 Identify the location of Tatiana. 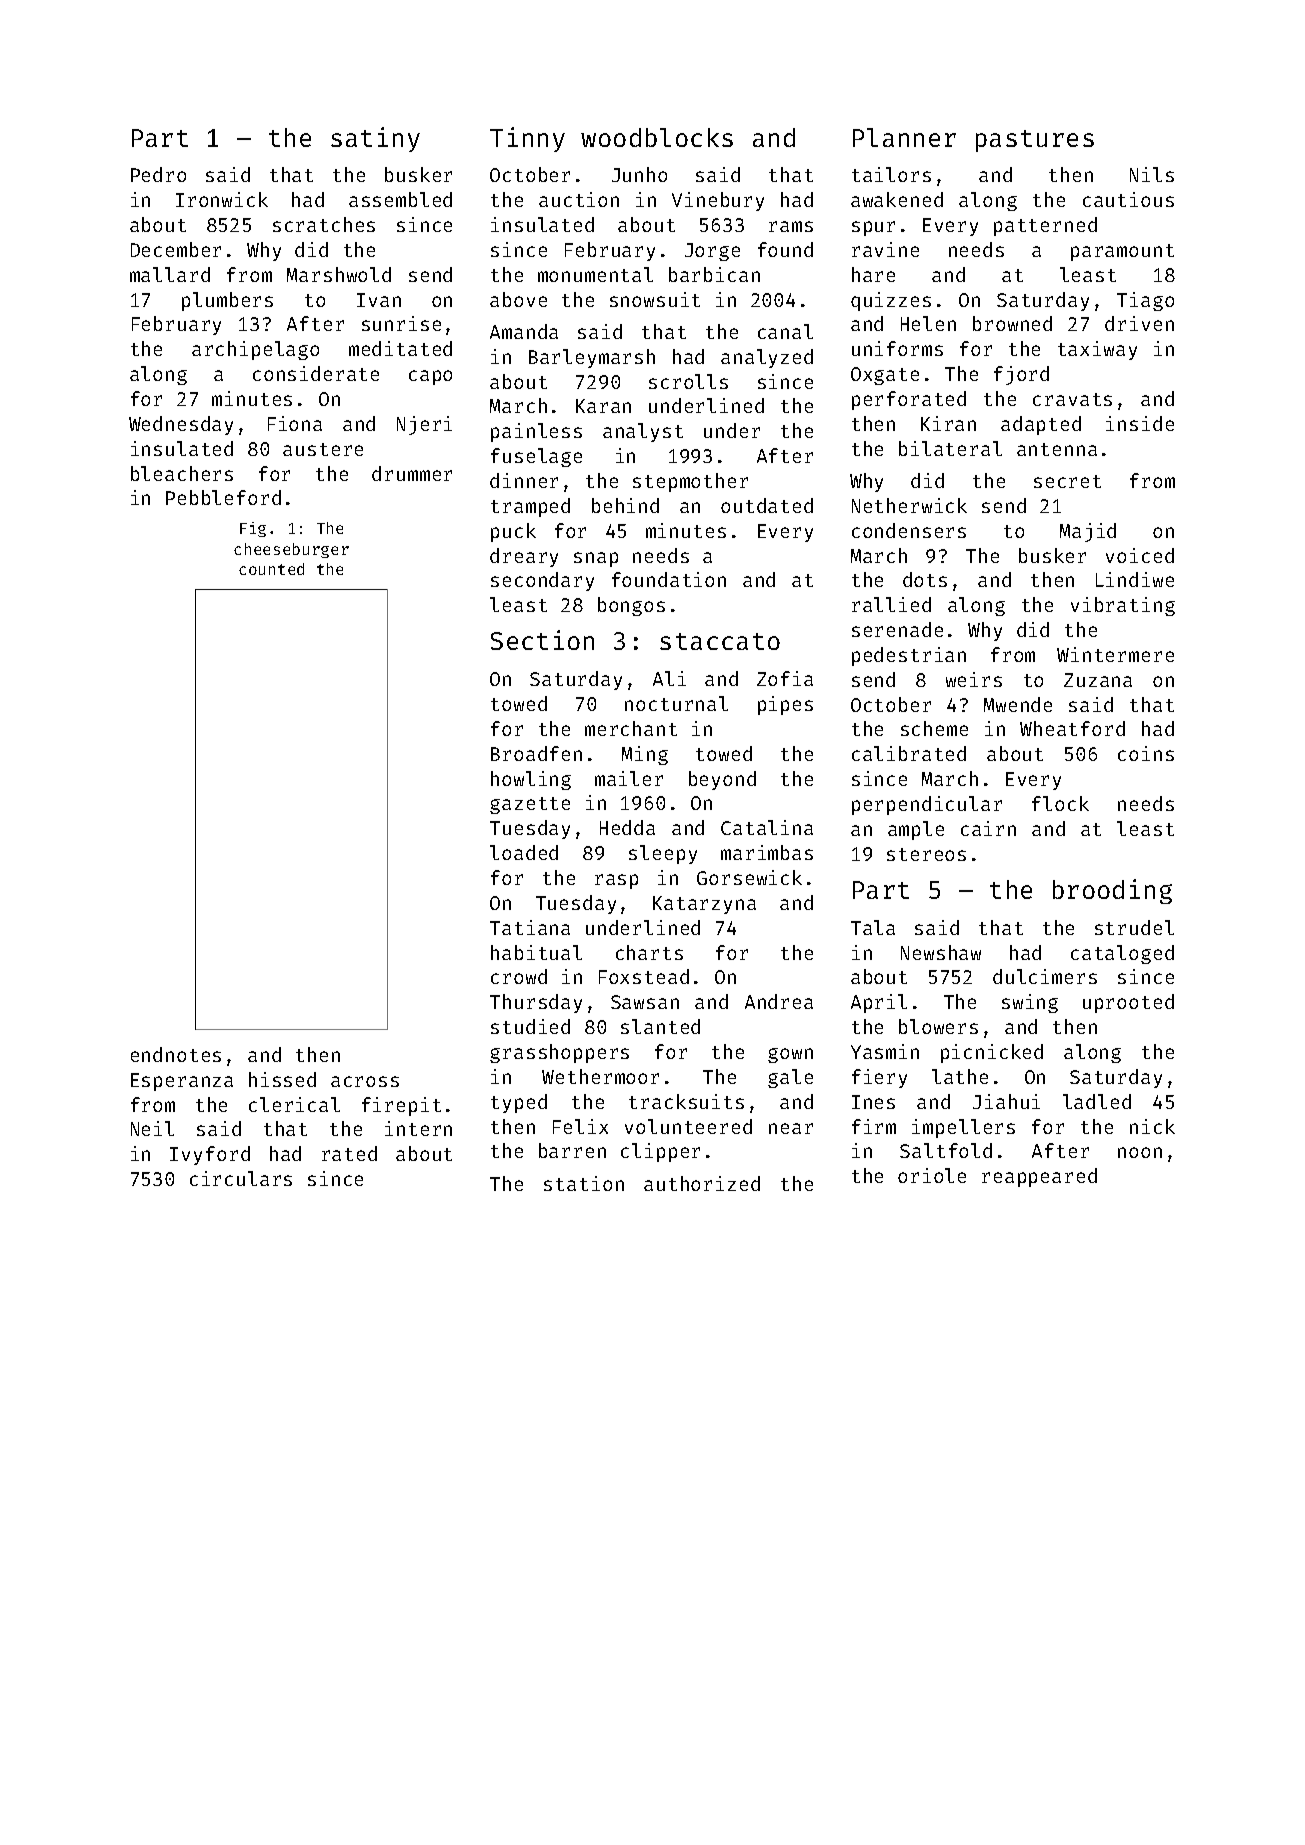
(530, 927).
